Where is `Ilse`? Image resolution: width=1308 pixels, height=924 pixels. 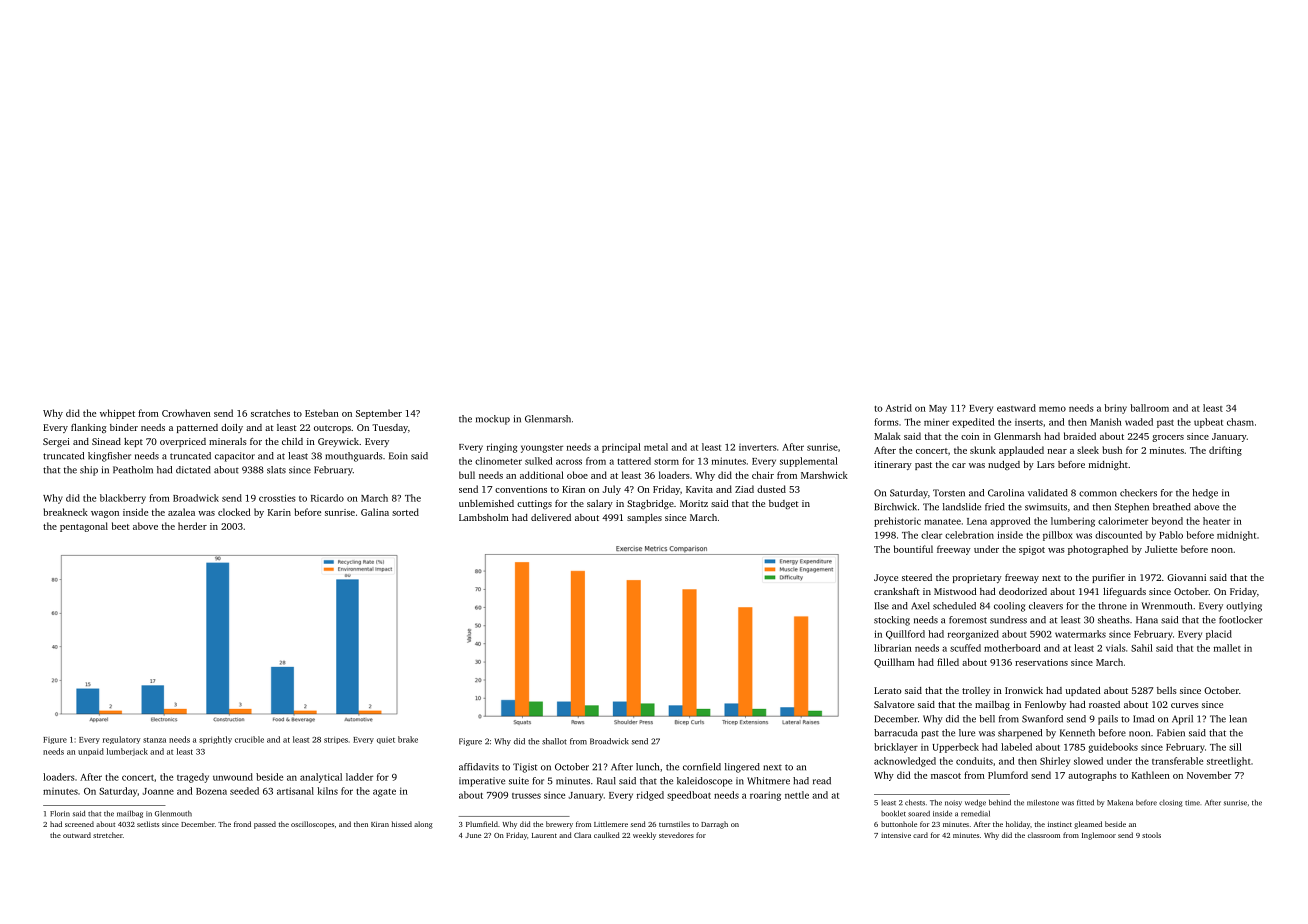 Ilse is located at coordinates (881, 606).
